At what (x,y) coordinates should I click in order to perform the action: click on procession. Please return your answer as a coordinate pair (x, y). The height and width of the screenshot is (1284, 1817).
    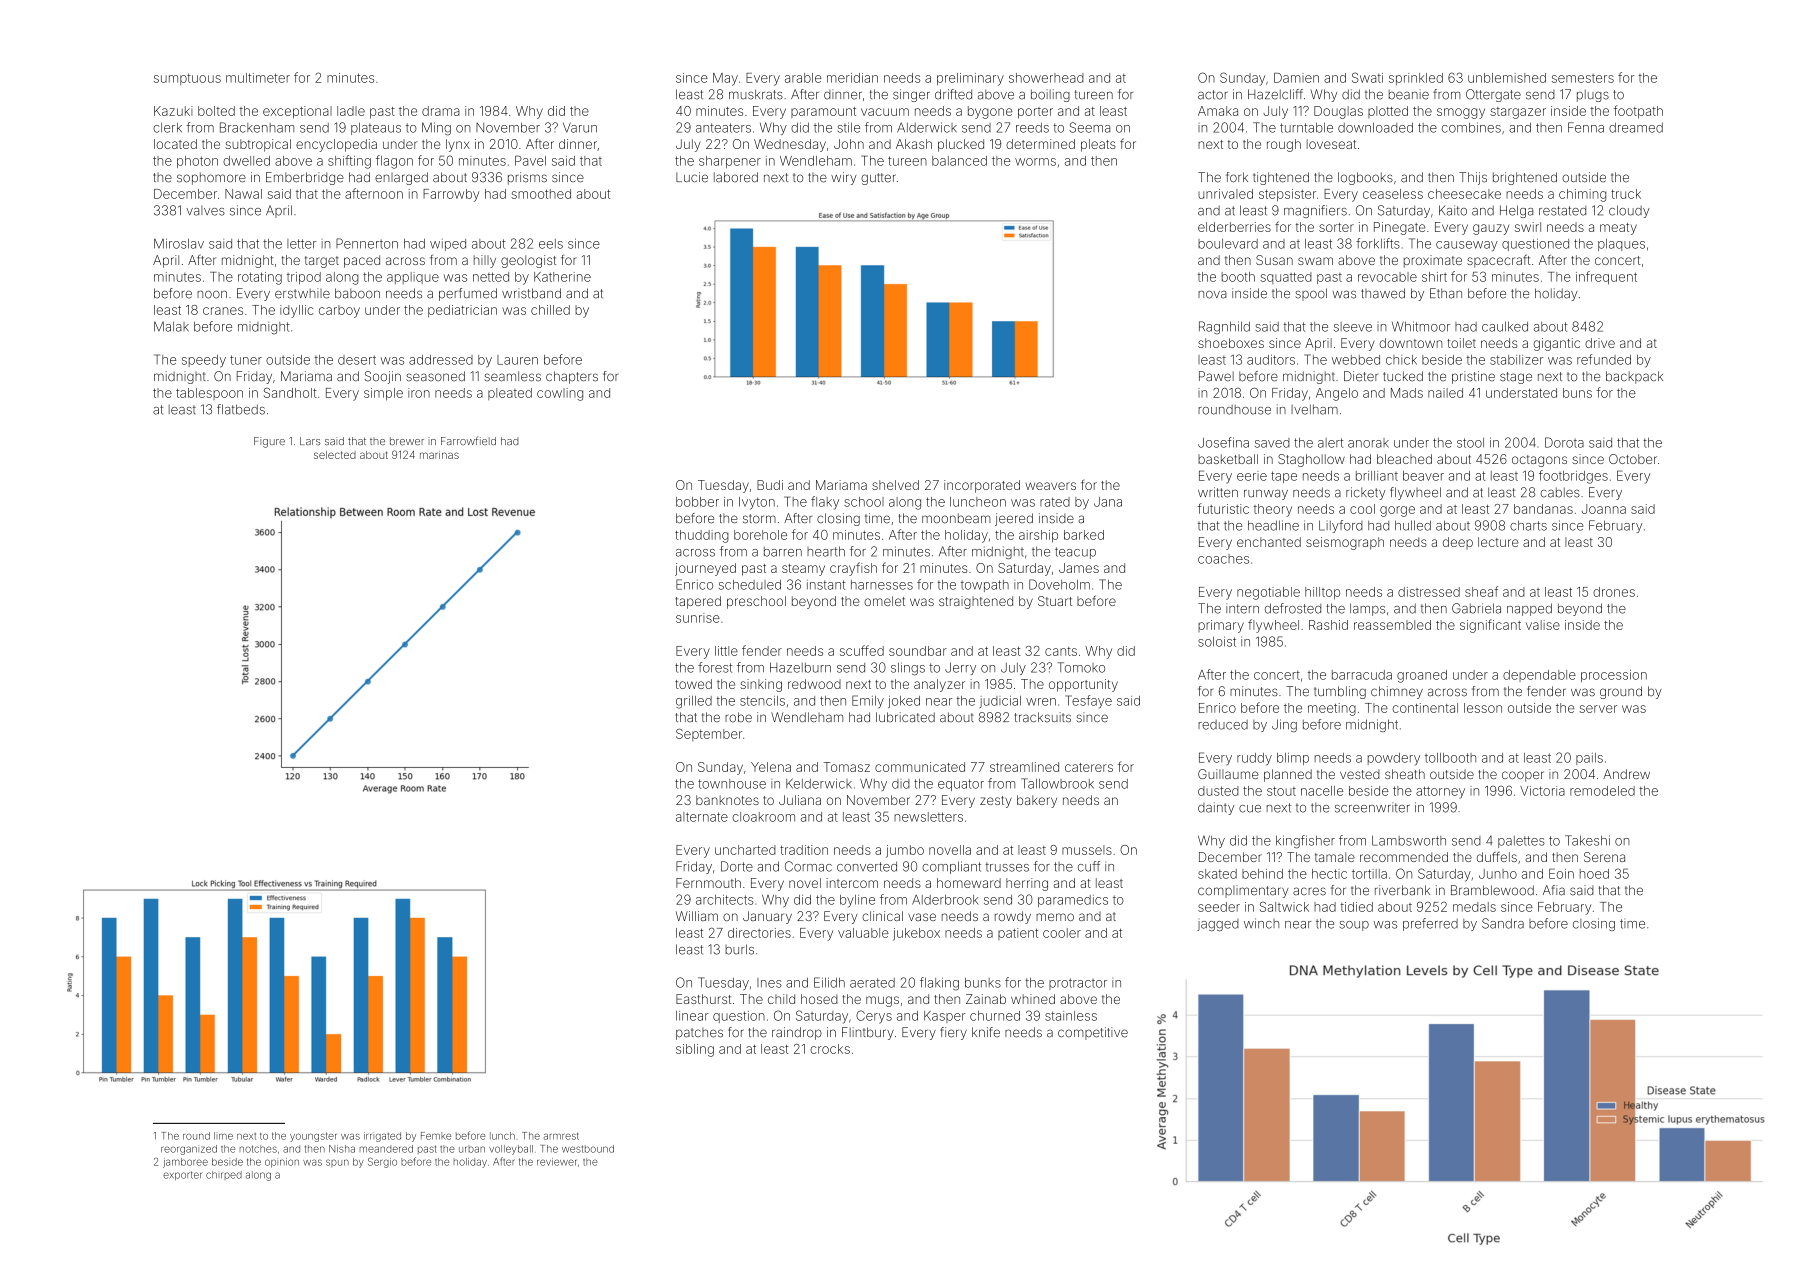
    Looking at the image, I should click on (1614, 676).
